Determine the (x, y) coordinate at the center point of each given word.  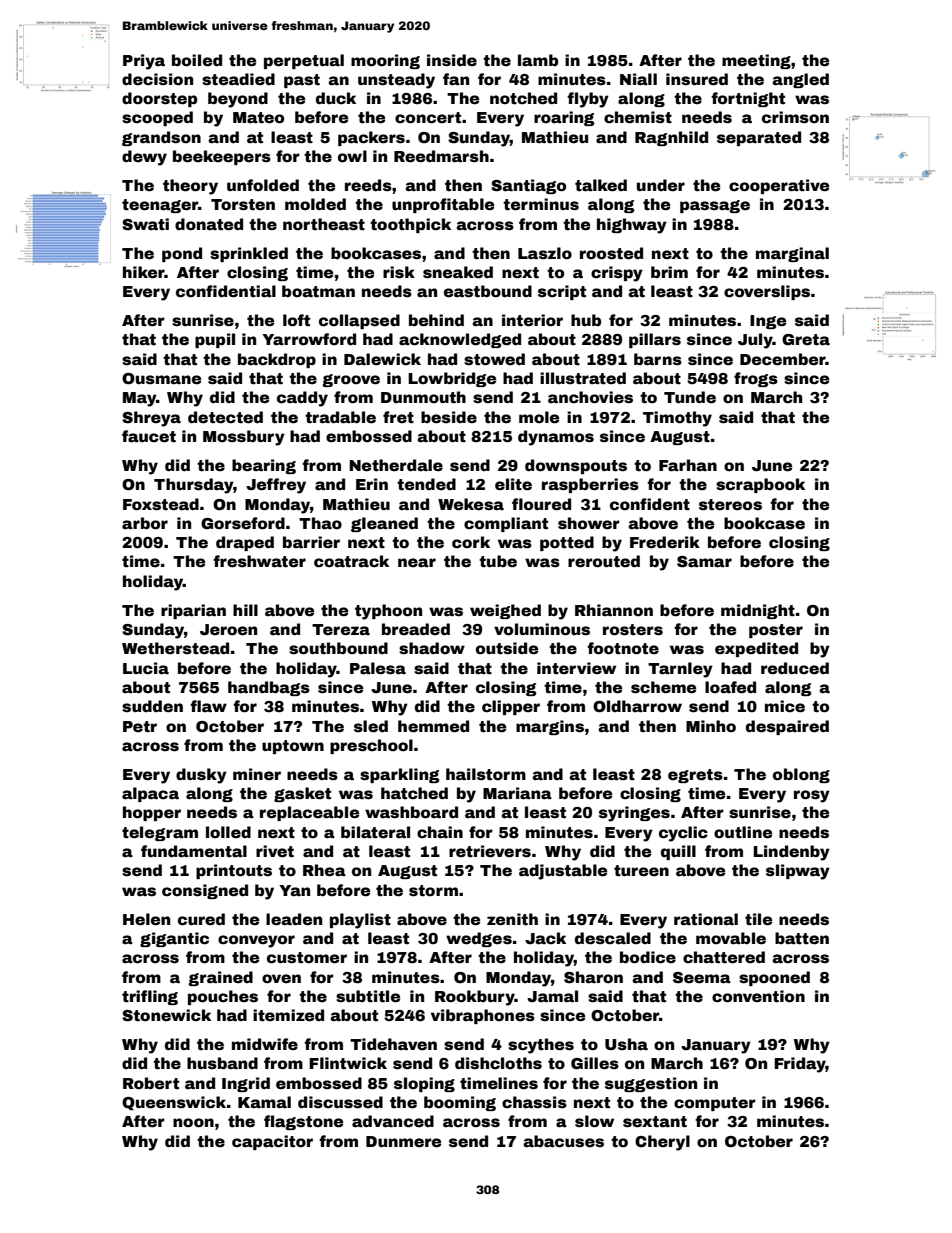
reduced (795, 668)
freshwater (259, 561)
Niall (638, 79)
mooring (385, 61)
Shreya (151, 419)
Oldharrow (637, 706)
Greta (806, 340)
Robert (151, 1083)
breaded (416, 629)
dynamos (556, 438)
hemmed (433, 726)
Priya (144, 62)
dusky (201, 776)
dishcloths (498, 1063)
